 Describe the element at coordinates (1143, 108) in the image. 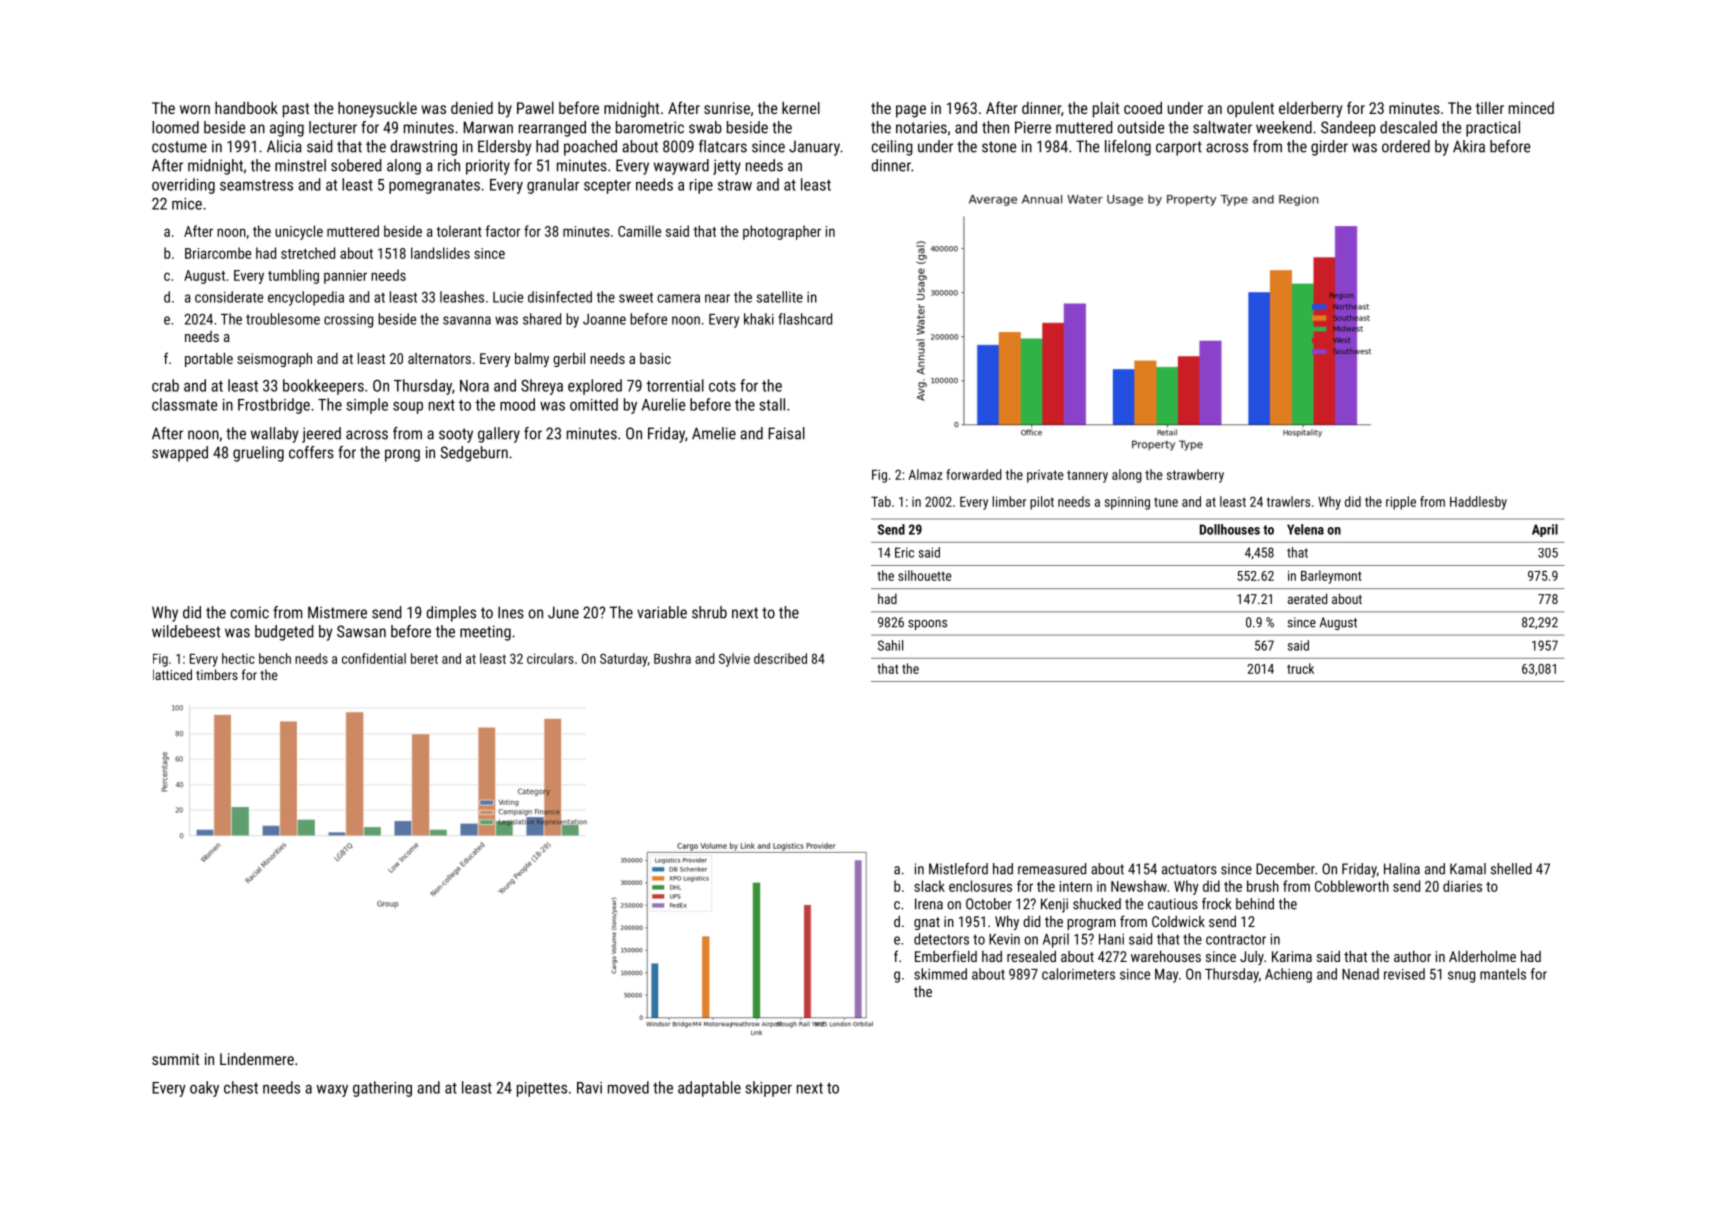

I see `cooed` at that location.
